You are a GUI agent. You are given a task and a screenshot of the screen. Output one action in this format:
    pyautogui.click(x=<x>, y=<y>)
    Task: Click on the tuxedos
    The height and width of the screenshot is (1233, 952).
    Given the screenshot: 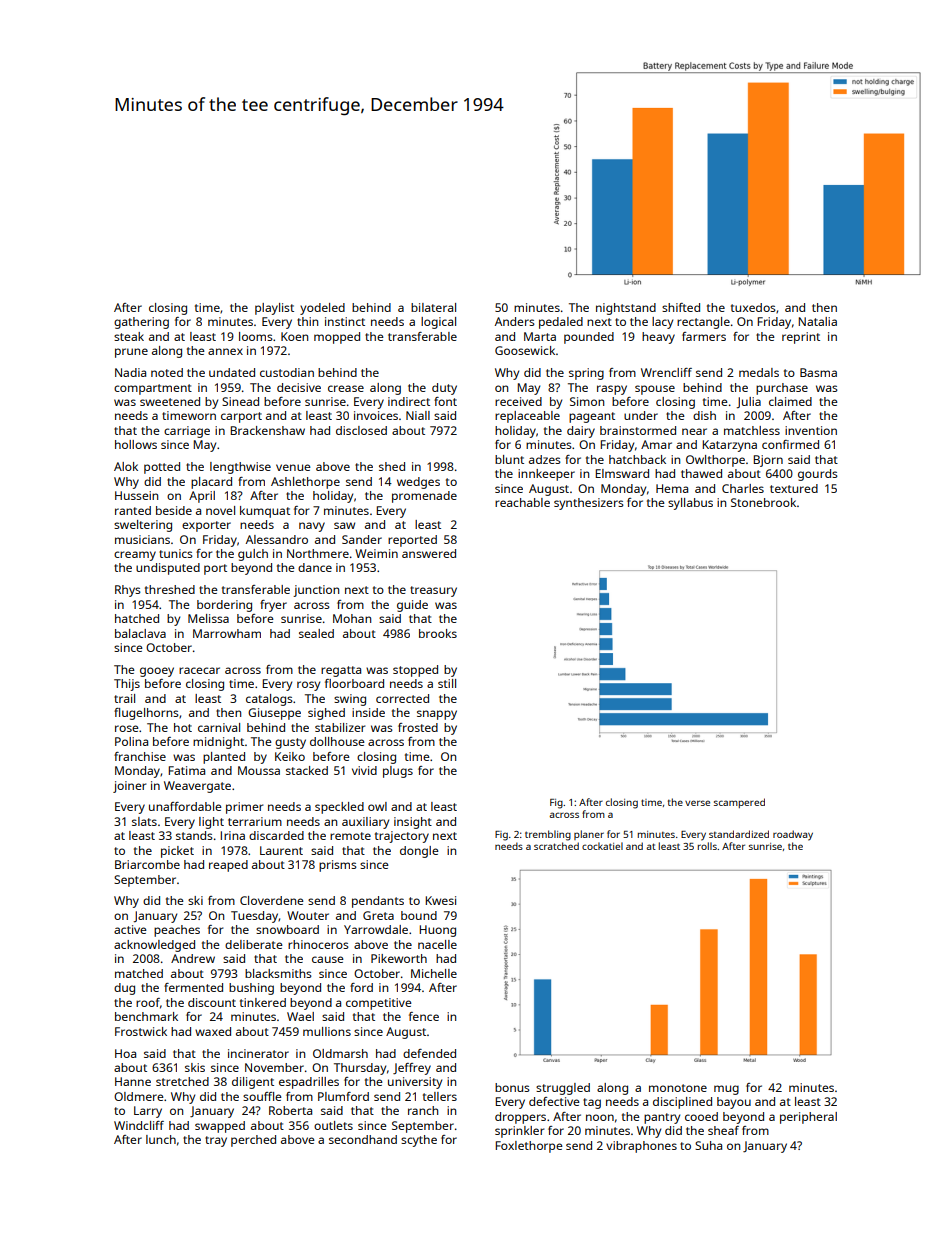 What is the action you would take?
    pyautogui.click(x=753, y=307)
